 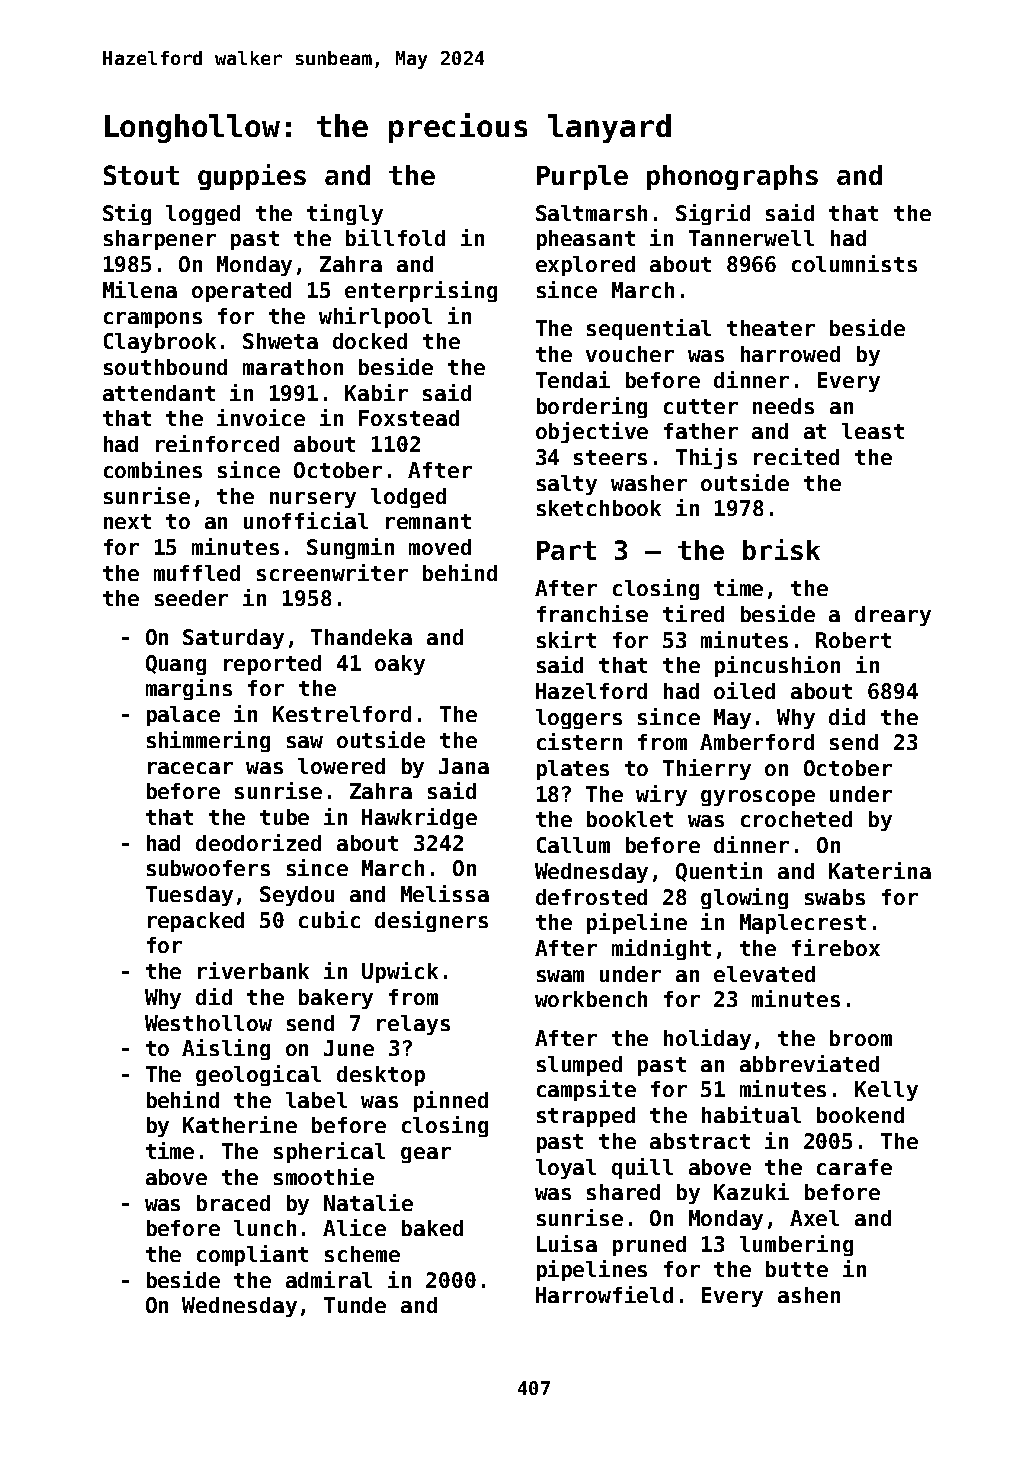 What do you see at coordinates (573, 379) in the screenshot?
I see `Tendai` at bounding box center [573, 379].
